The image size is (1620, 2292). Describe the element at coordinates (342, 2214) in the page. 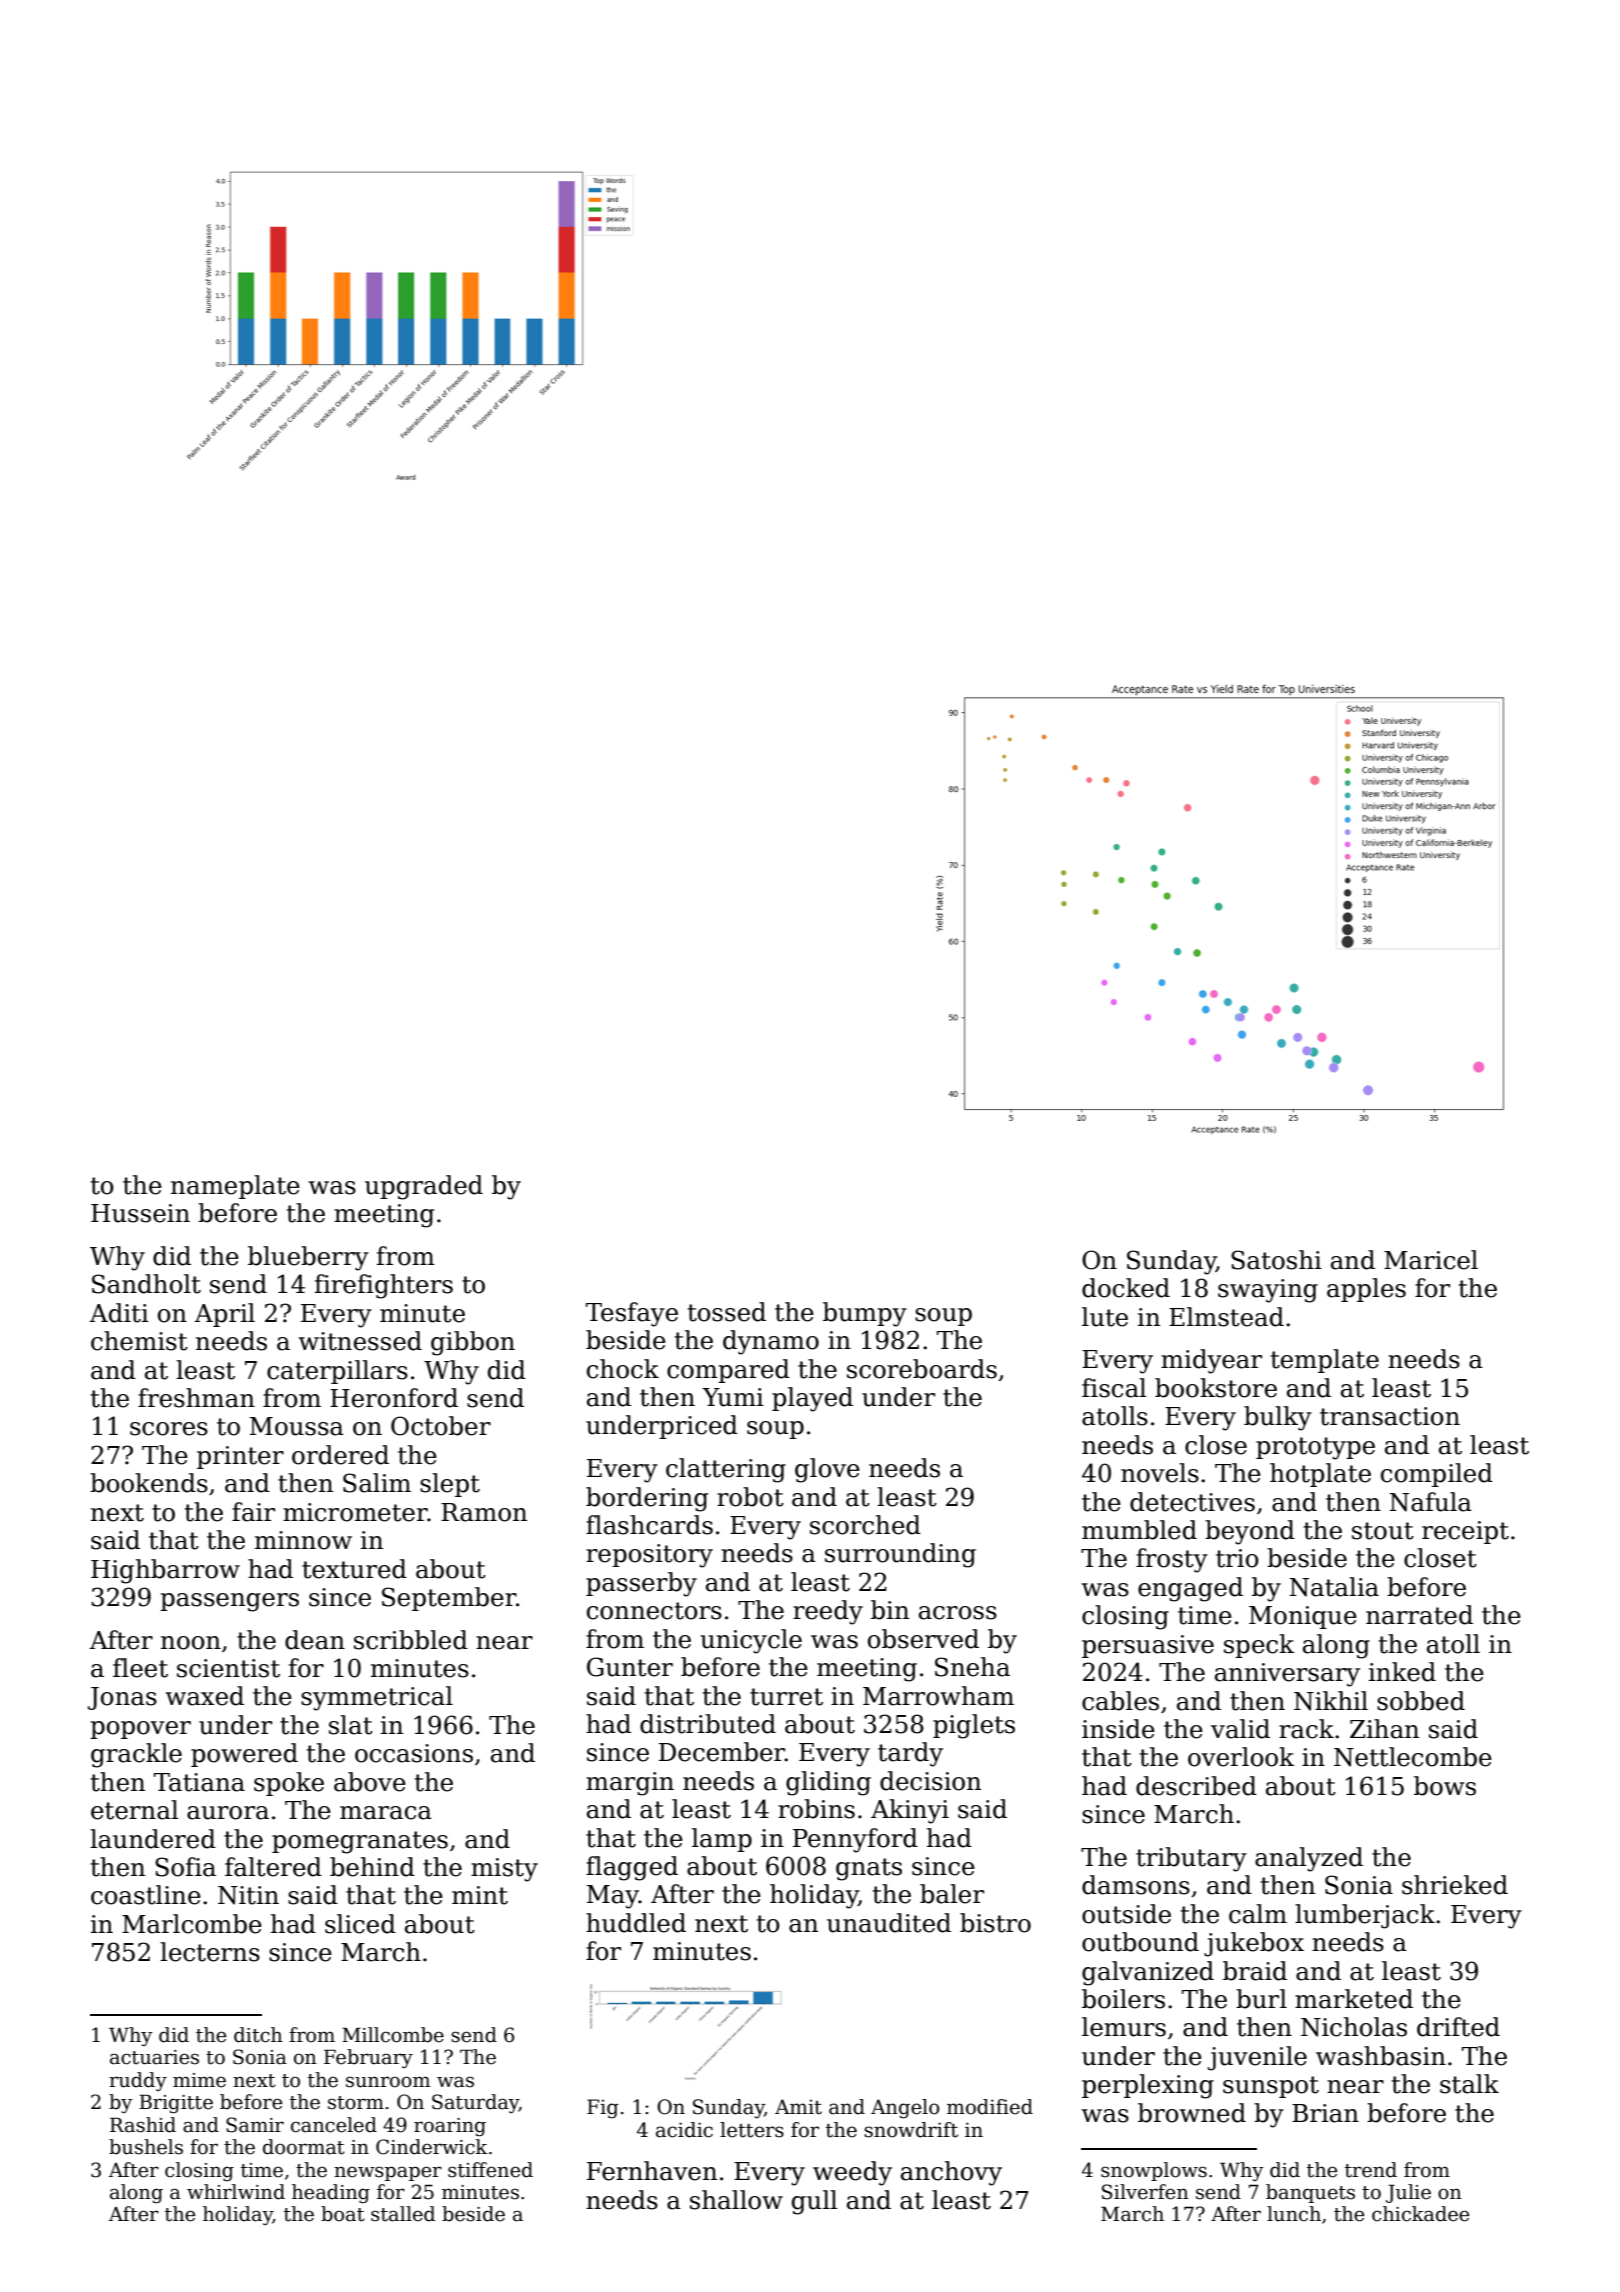

I see `boat` at that location.
